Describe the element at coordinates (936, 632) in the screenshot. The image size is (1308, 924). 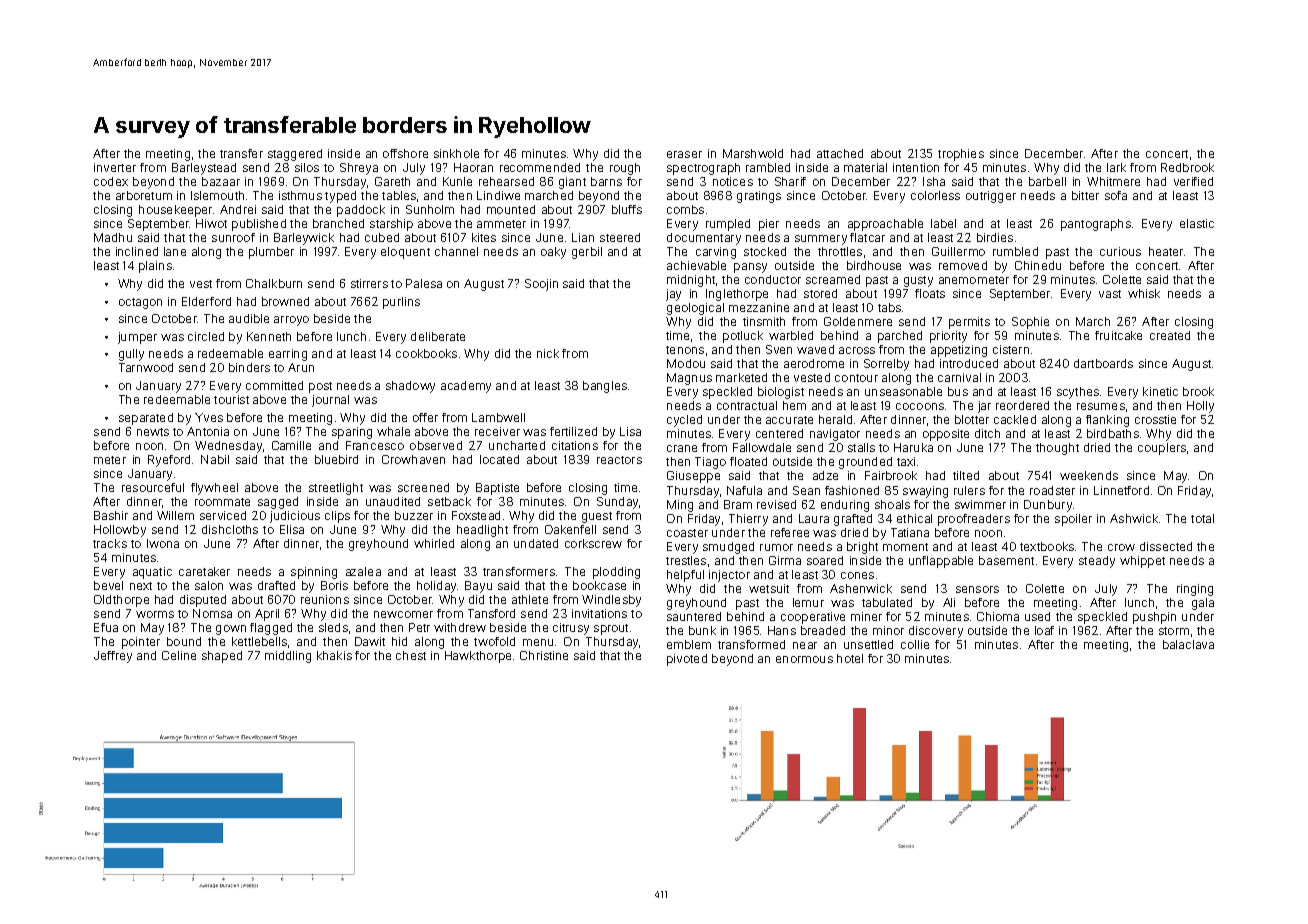
I see `discovery` at that location.
